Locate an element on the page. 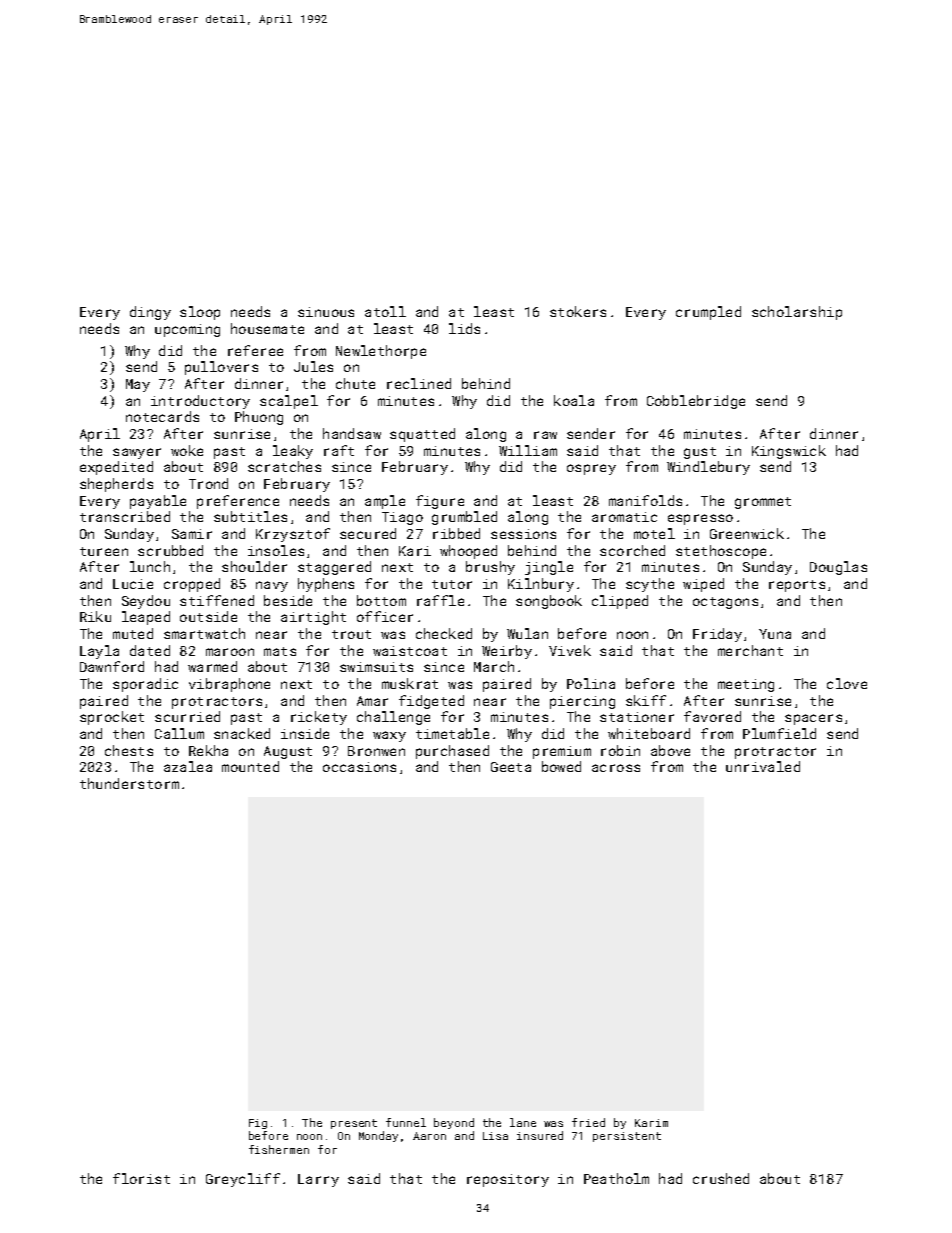 Image resolution: width=952 pixels, height=1233 pixels. thunderstorm is located at coordinates (129, 783).
